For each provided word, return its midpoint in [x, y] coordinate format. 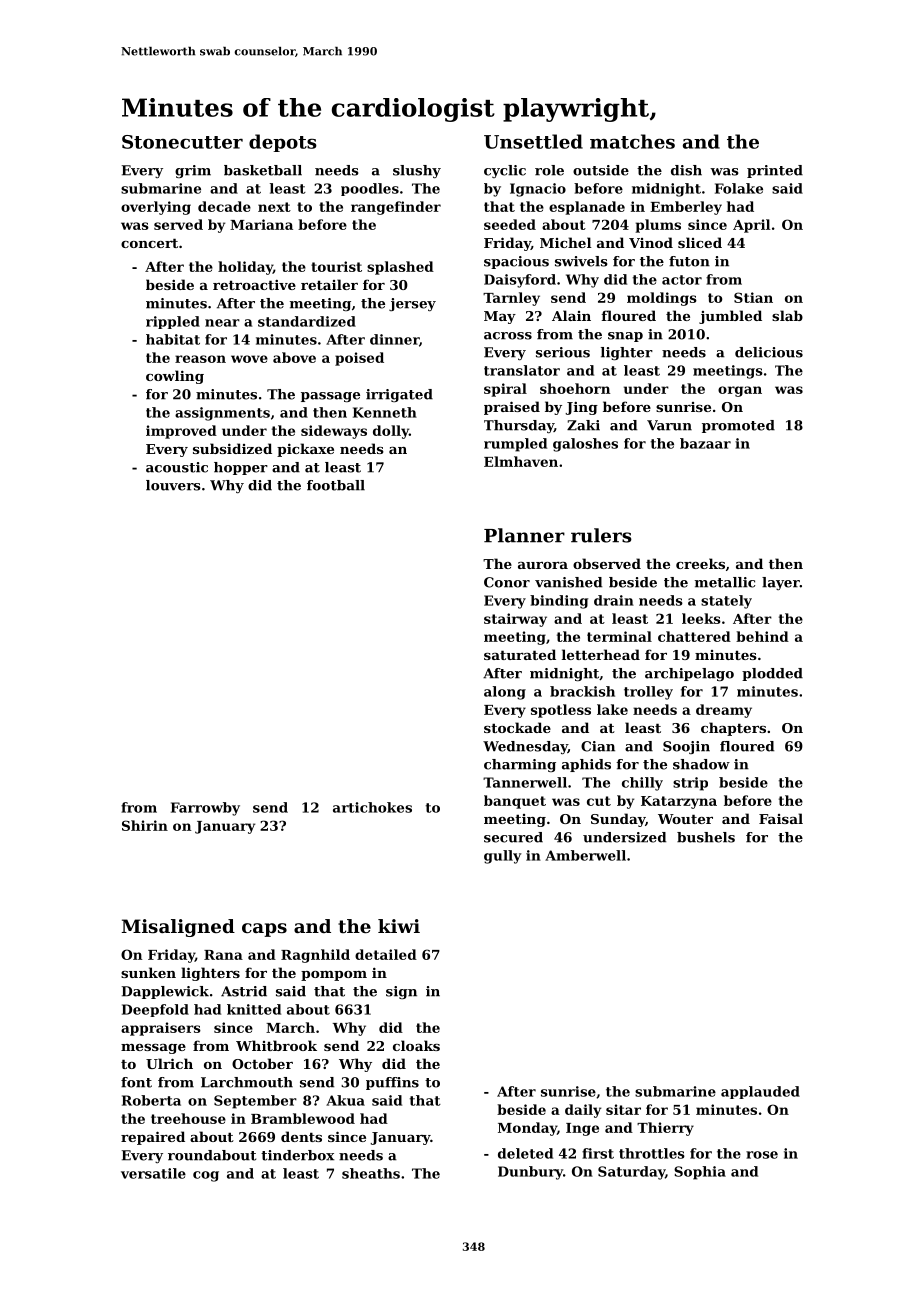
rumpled [515, 445]
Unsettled [533, 141]
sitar [623, 1109]
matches [632, 141]
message [153, 1049]
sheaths [371, 1173]
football [336, 485]
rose [762, 1155]
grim [193, 171]
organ [740, 391]
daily [583, 1111]
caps [264, 930]
